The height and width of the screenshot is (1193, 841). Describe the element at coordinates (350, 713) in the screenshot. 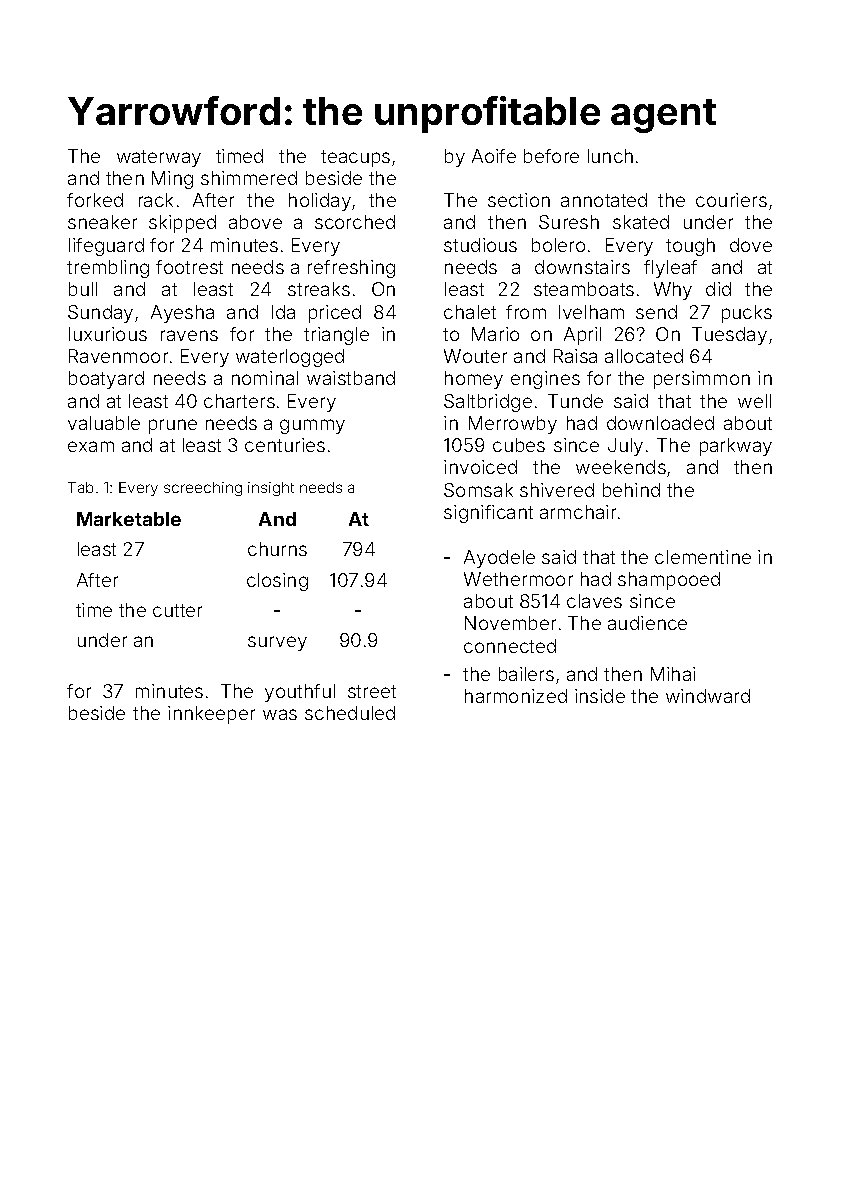

I see `scheduled` at that location.
